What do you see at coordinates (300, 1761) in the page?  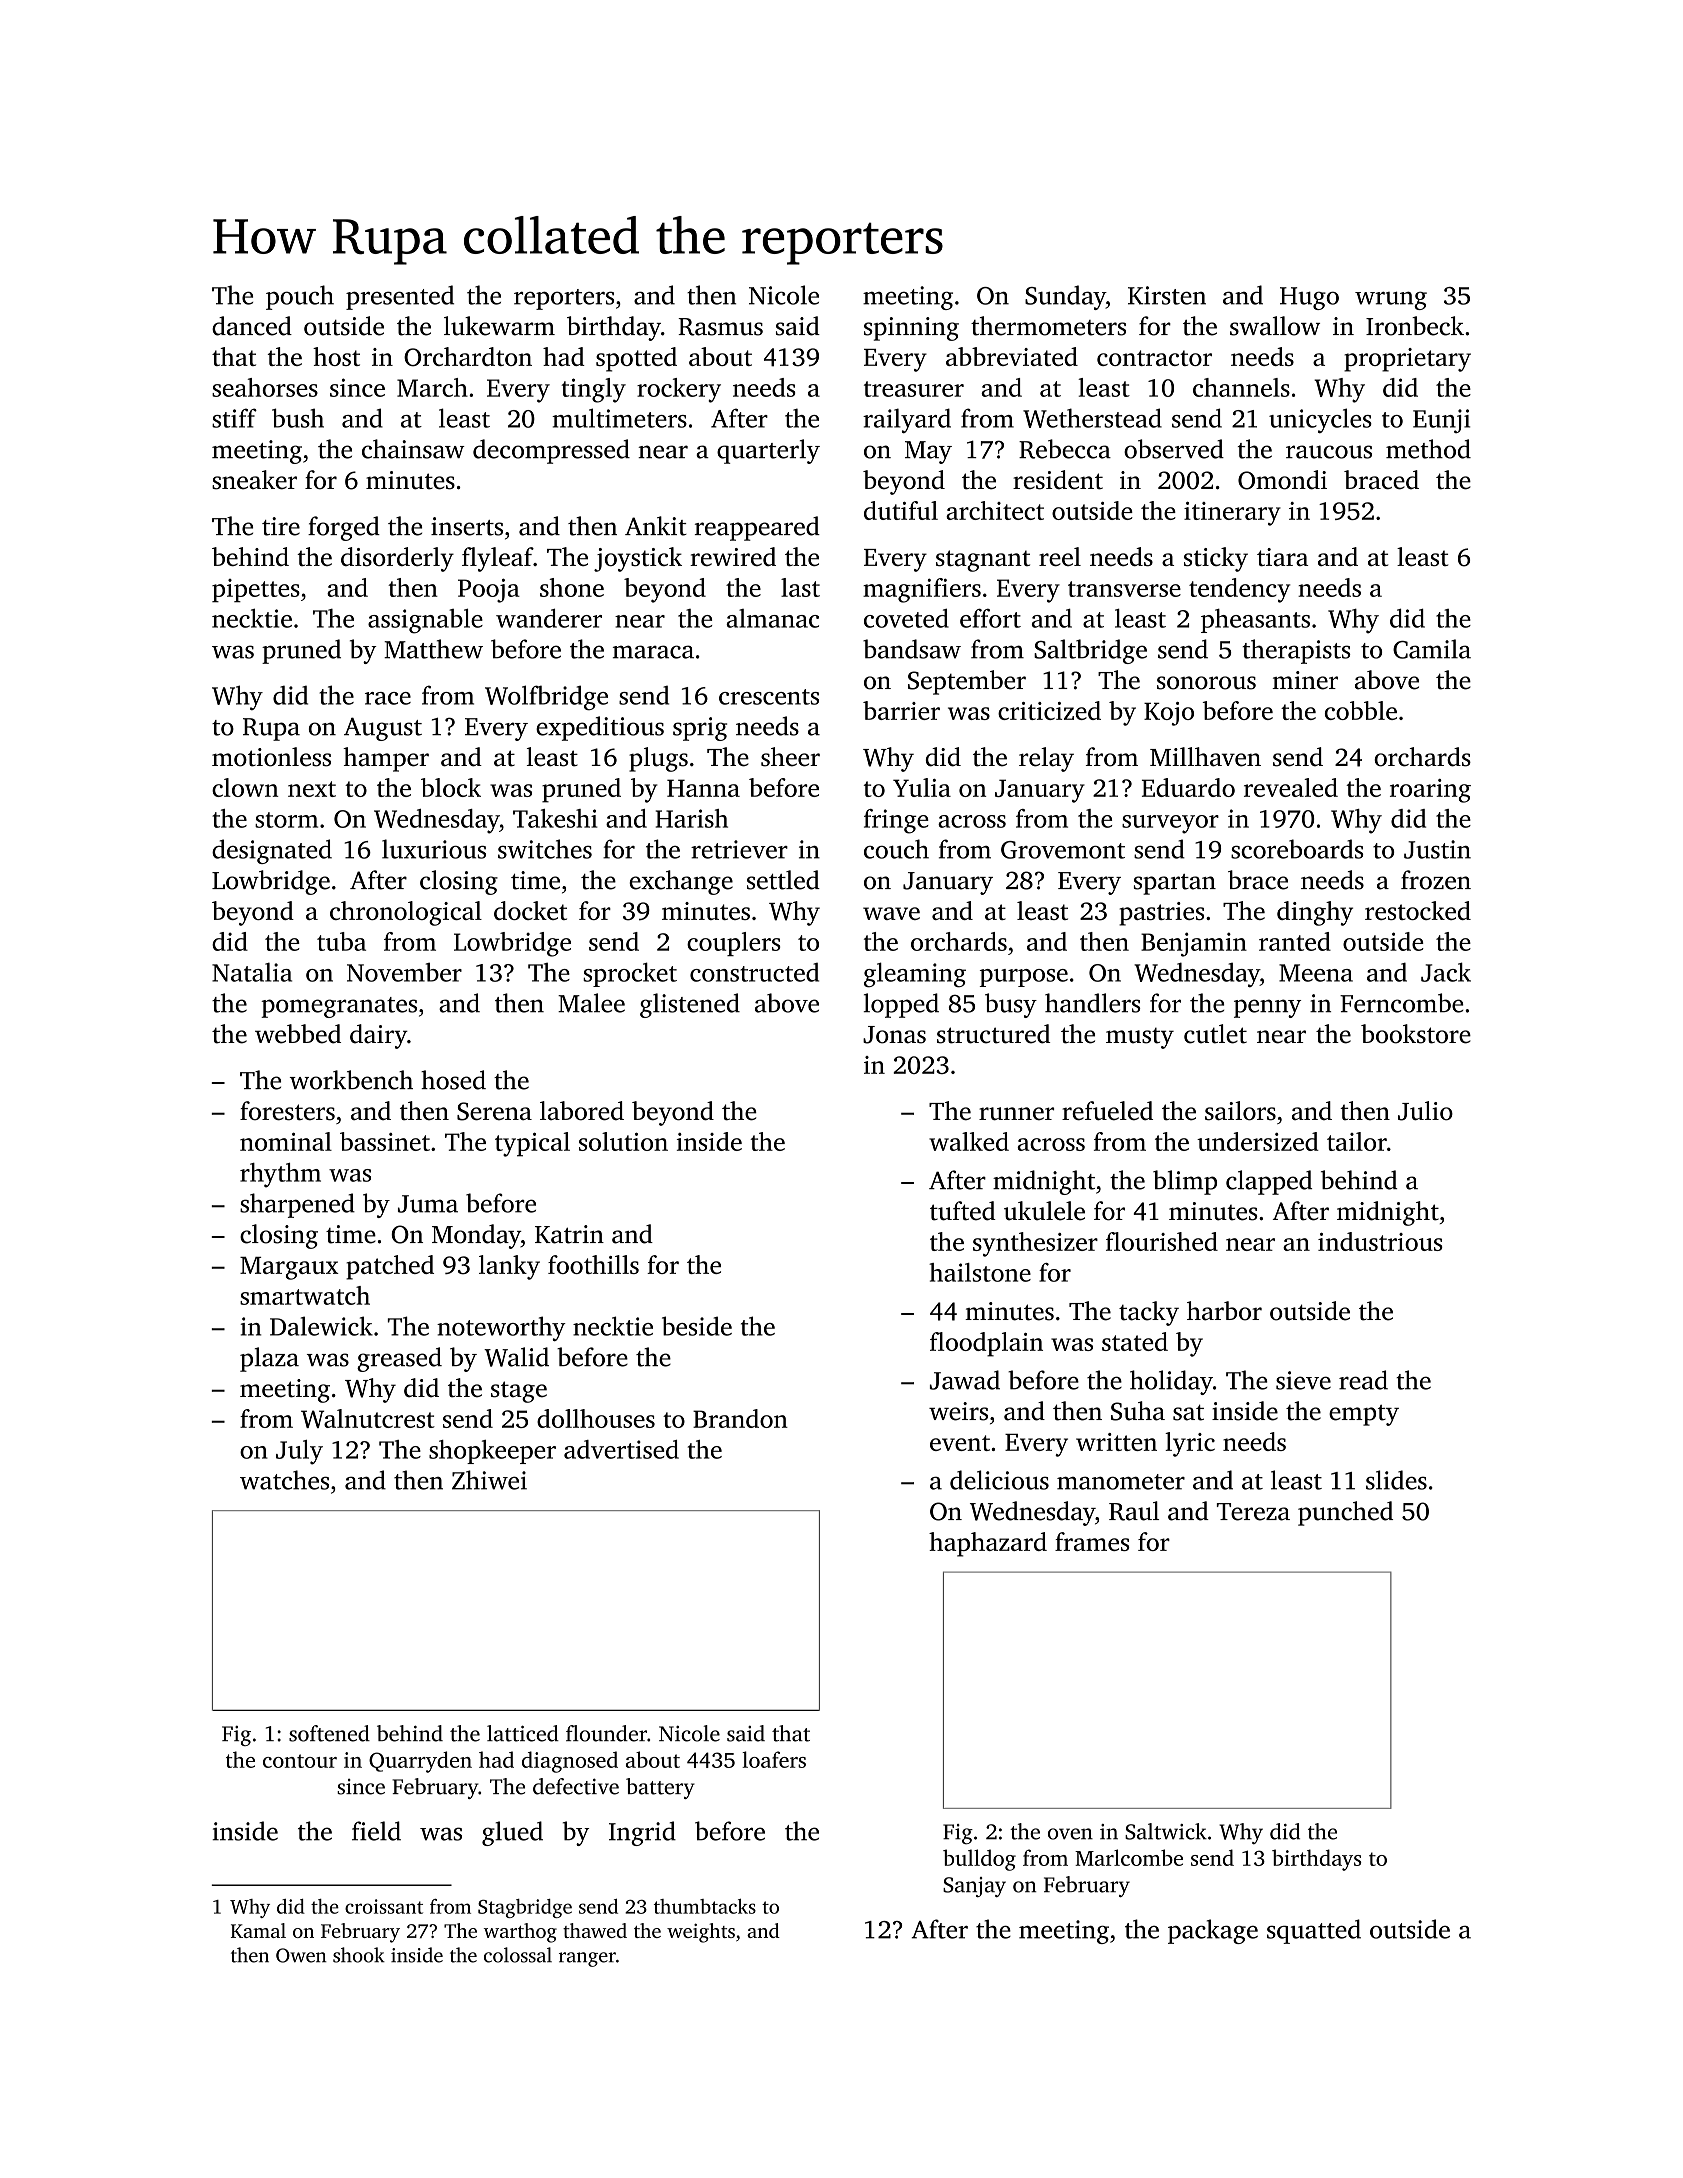 I see `contour` at bounding box center [300, 1761].
